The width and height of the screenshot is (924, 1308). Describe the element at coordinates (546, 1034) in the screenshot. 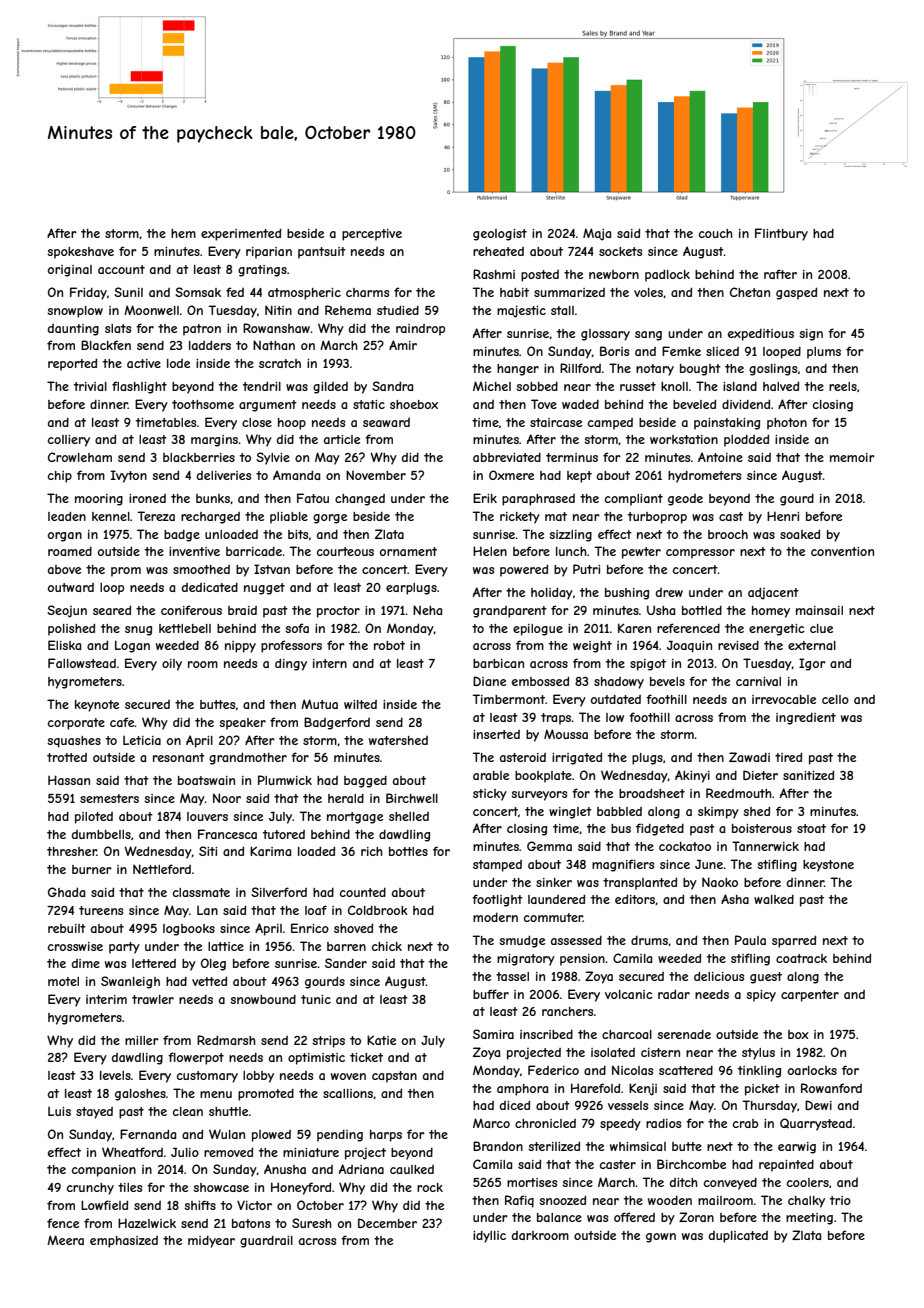

I see `inscribed` at that location.
